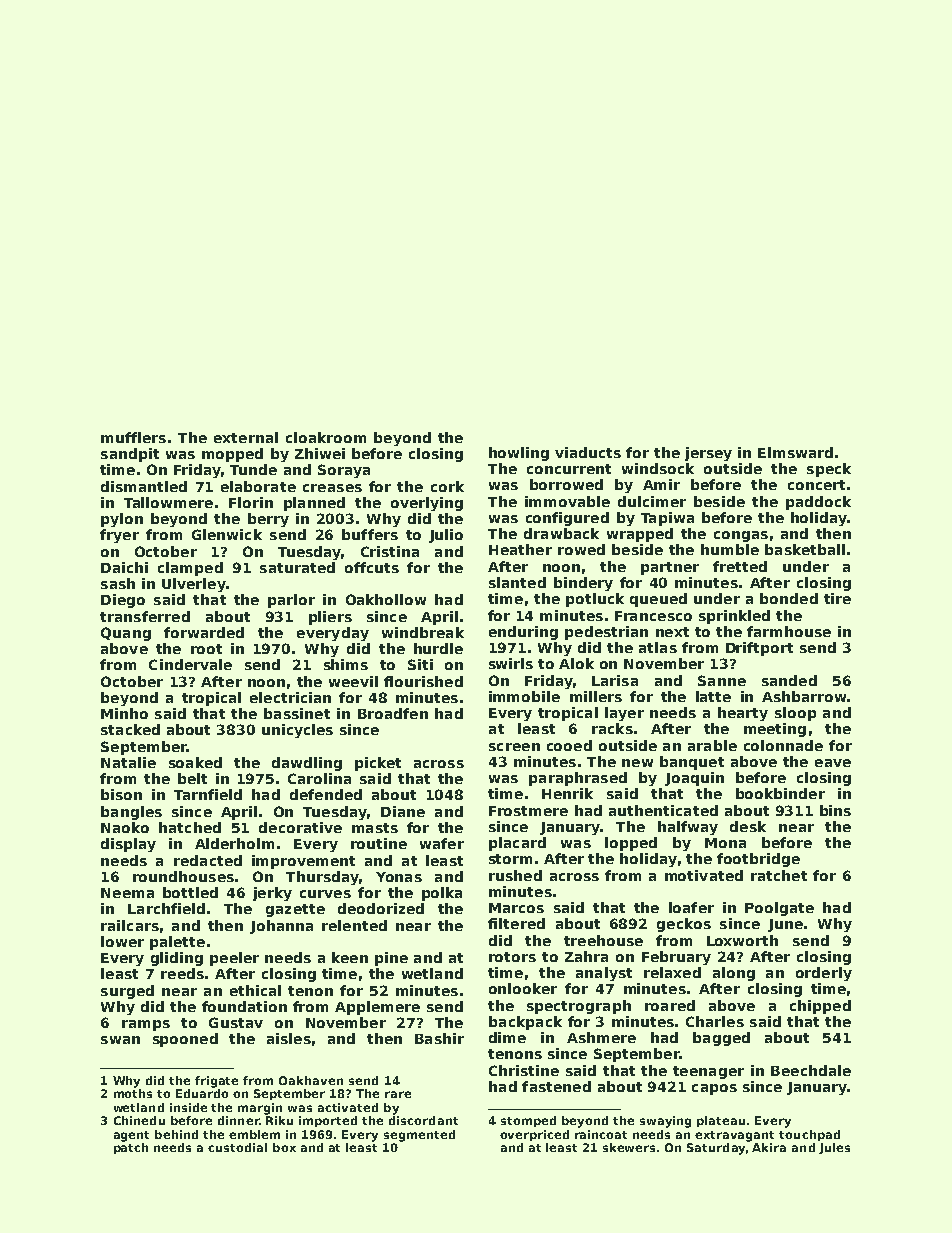  Describe the element at coordinates (519, 454) in the image. I see `howling` at that location.
